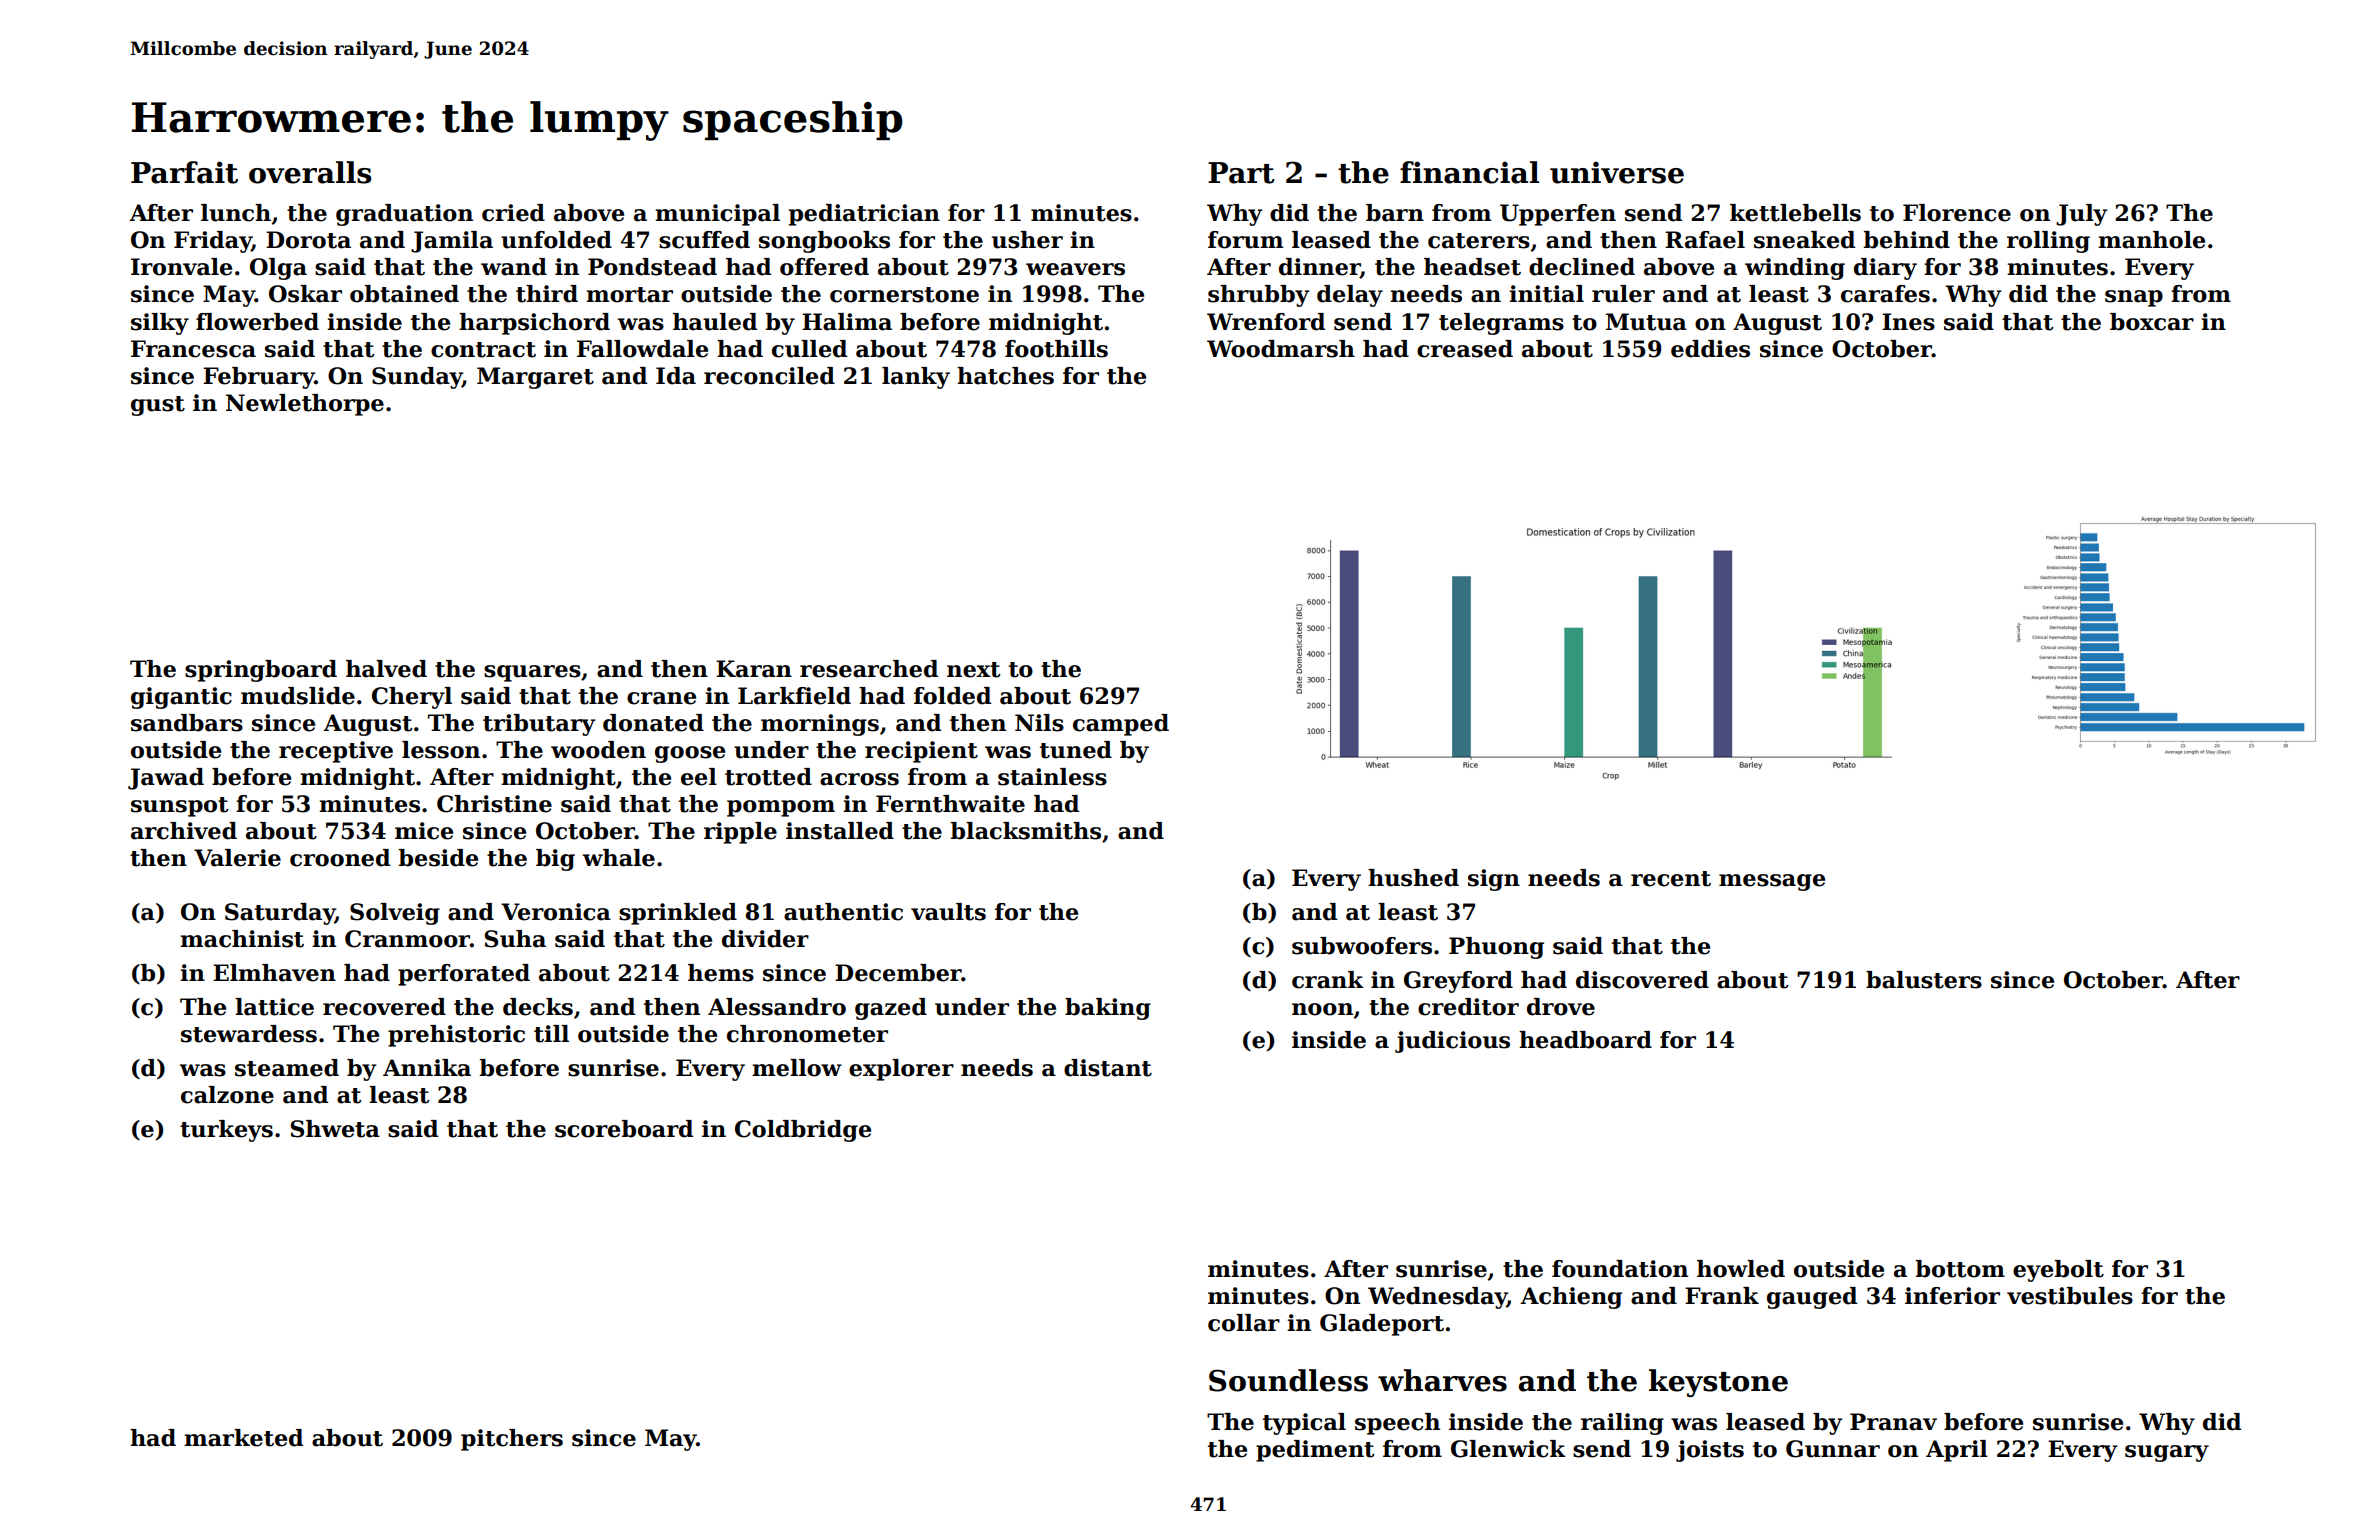 The image size is (2380, 1540). What do you see at coordinates (243, 1438) in the screenshot?
I see `marketed` at bounding box center [243, 1438].
